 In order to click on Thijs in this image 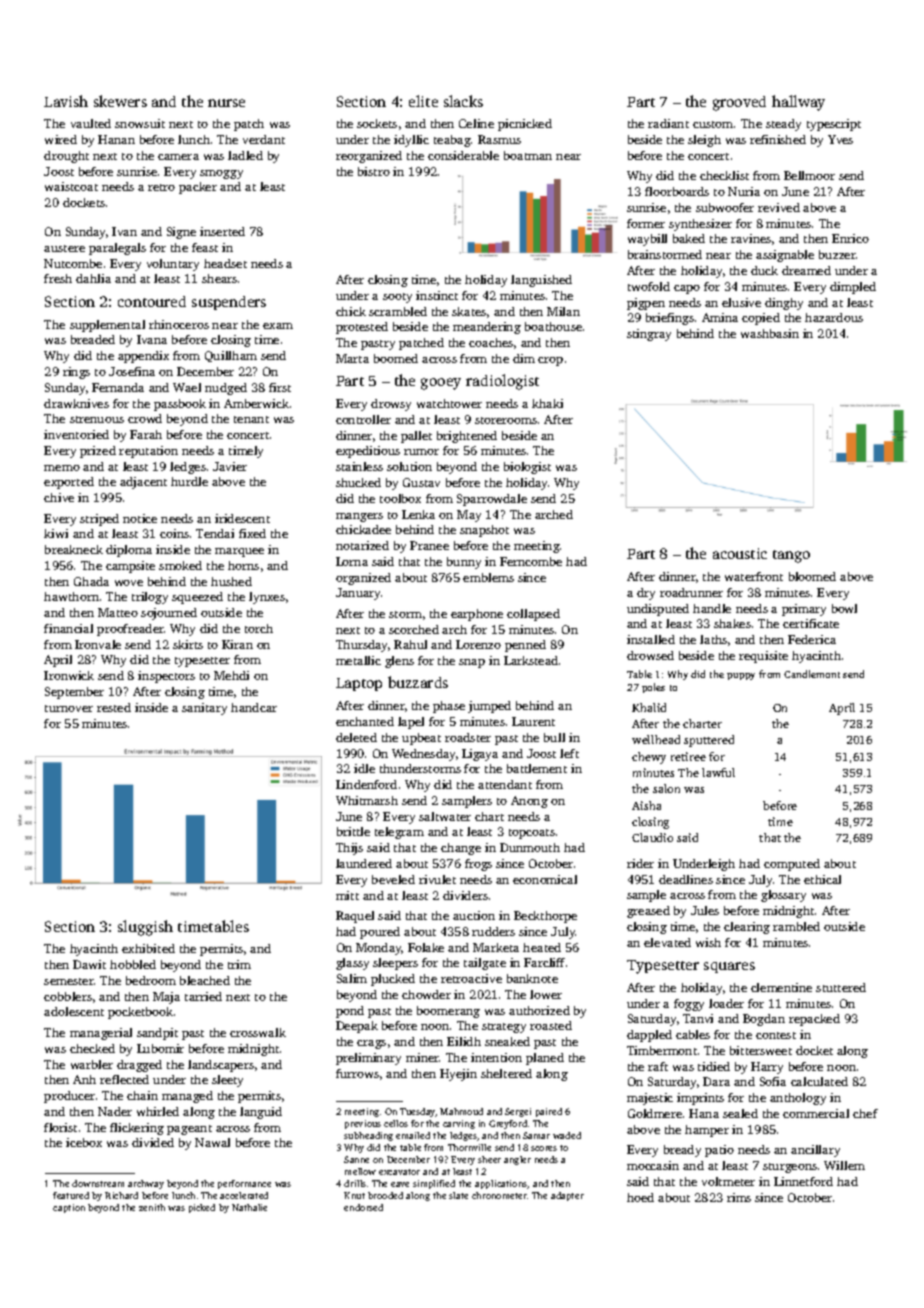, I will do `click(349, 849)`.
